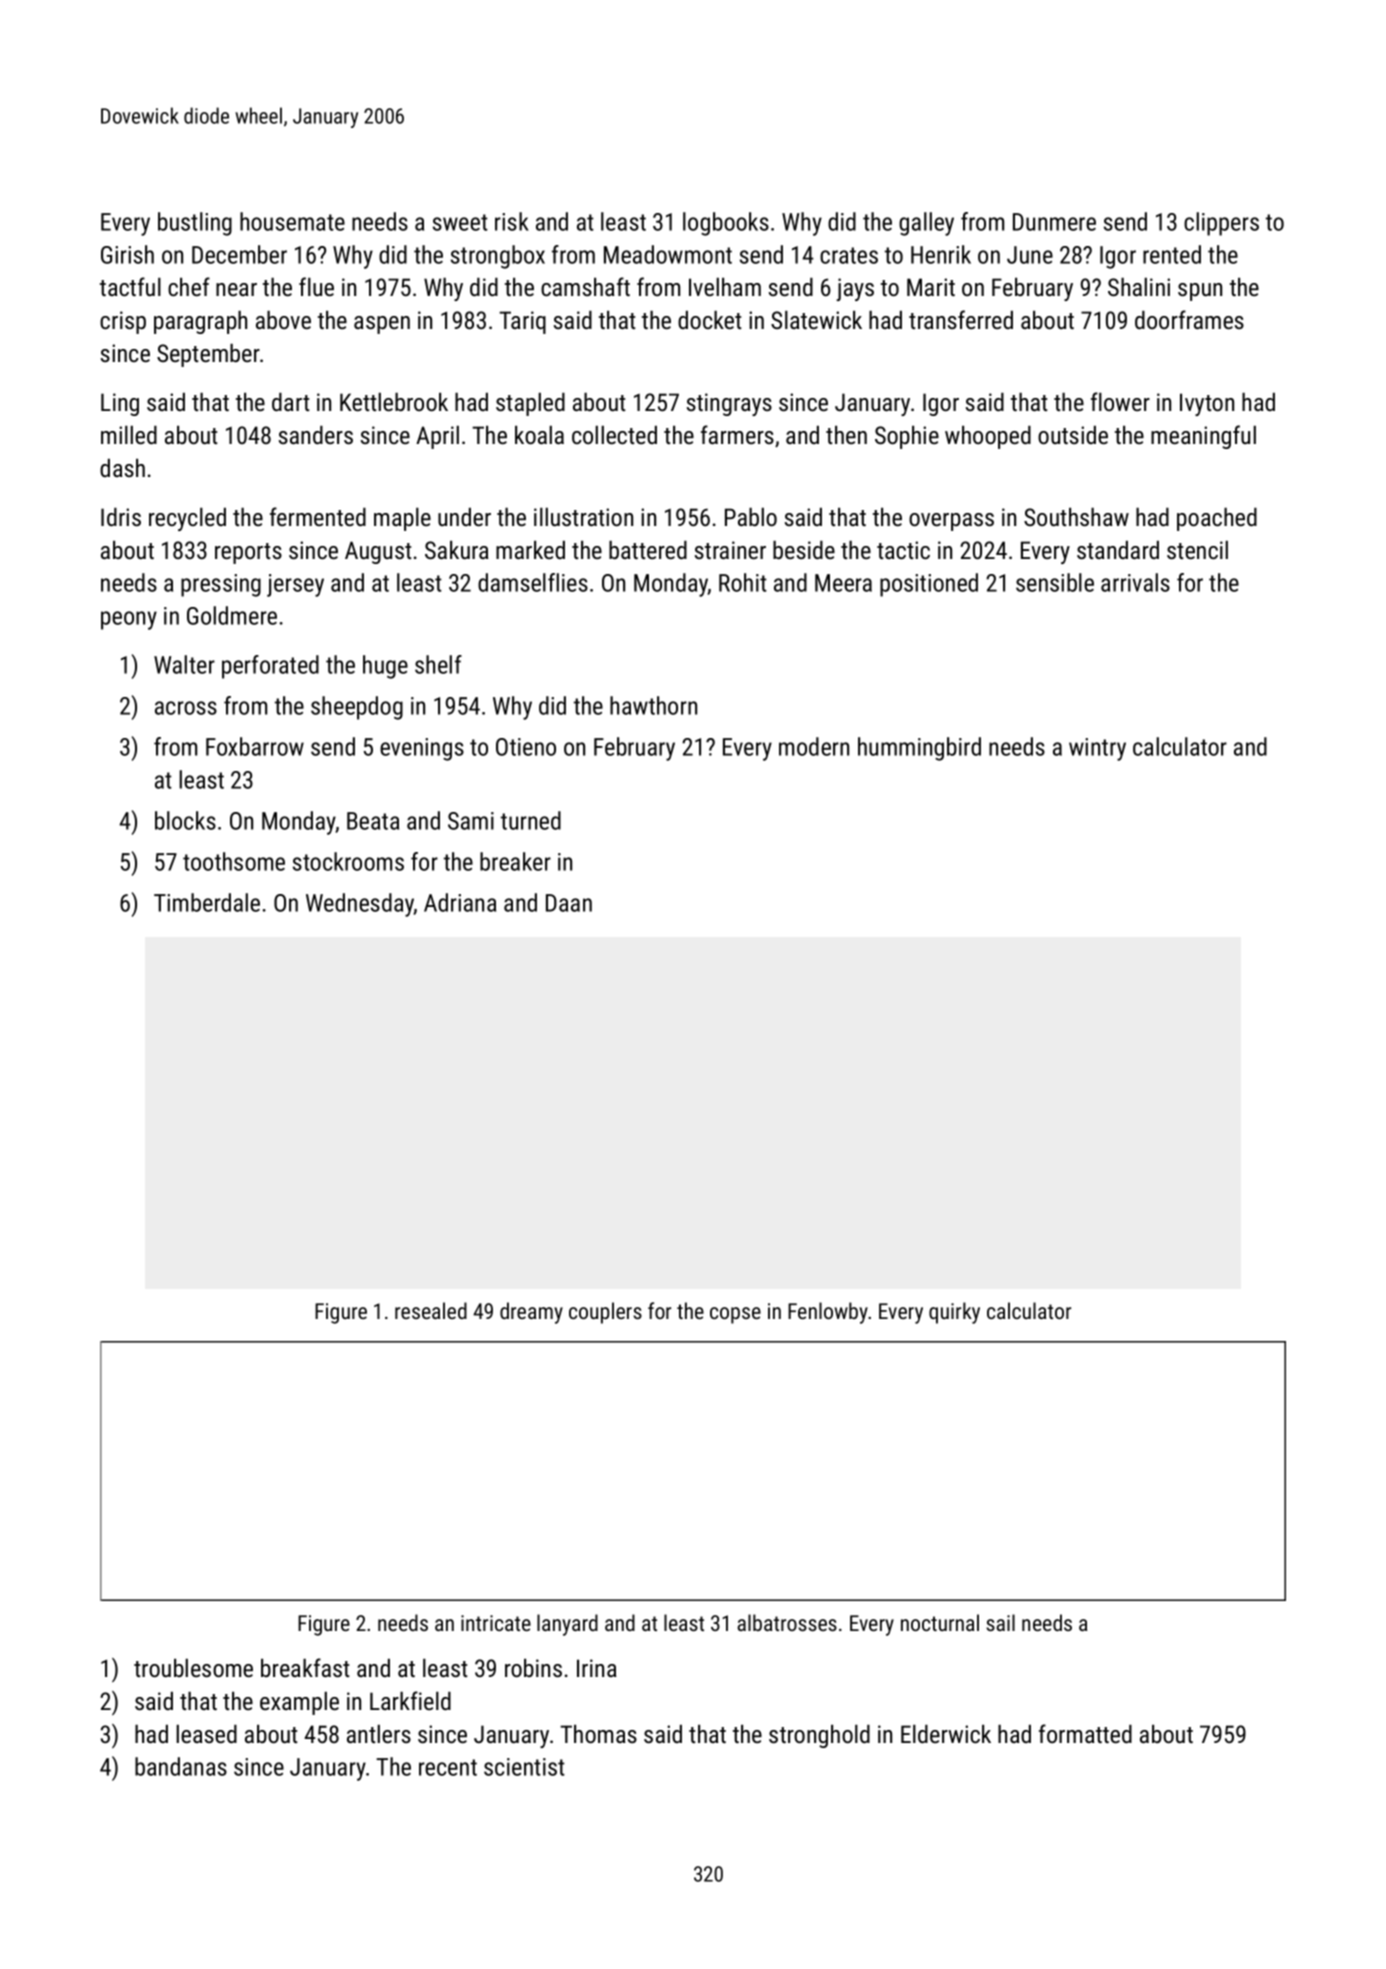  I want to click on Timberdale, so click(207, 902).
